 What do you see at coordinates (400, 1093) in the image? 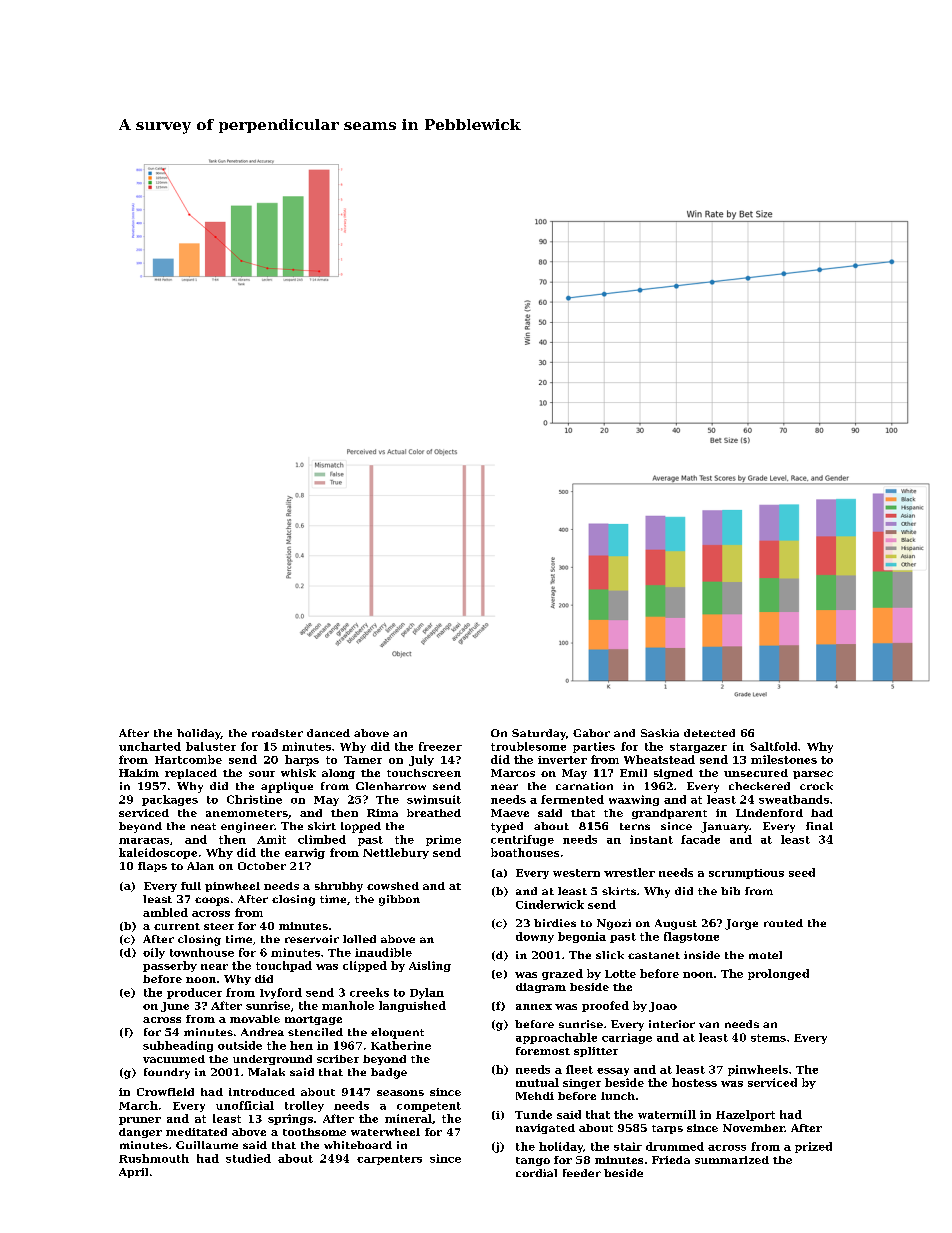
I see `seasons` at bounding box center [400, 1093].
